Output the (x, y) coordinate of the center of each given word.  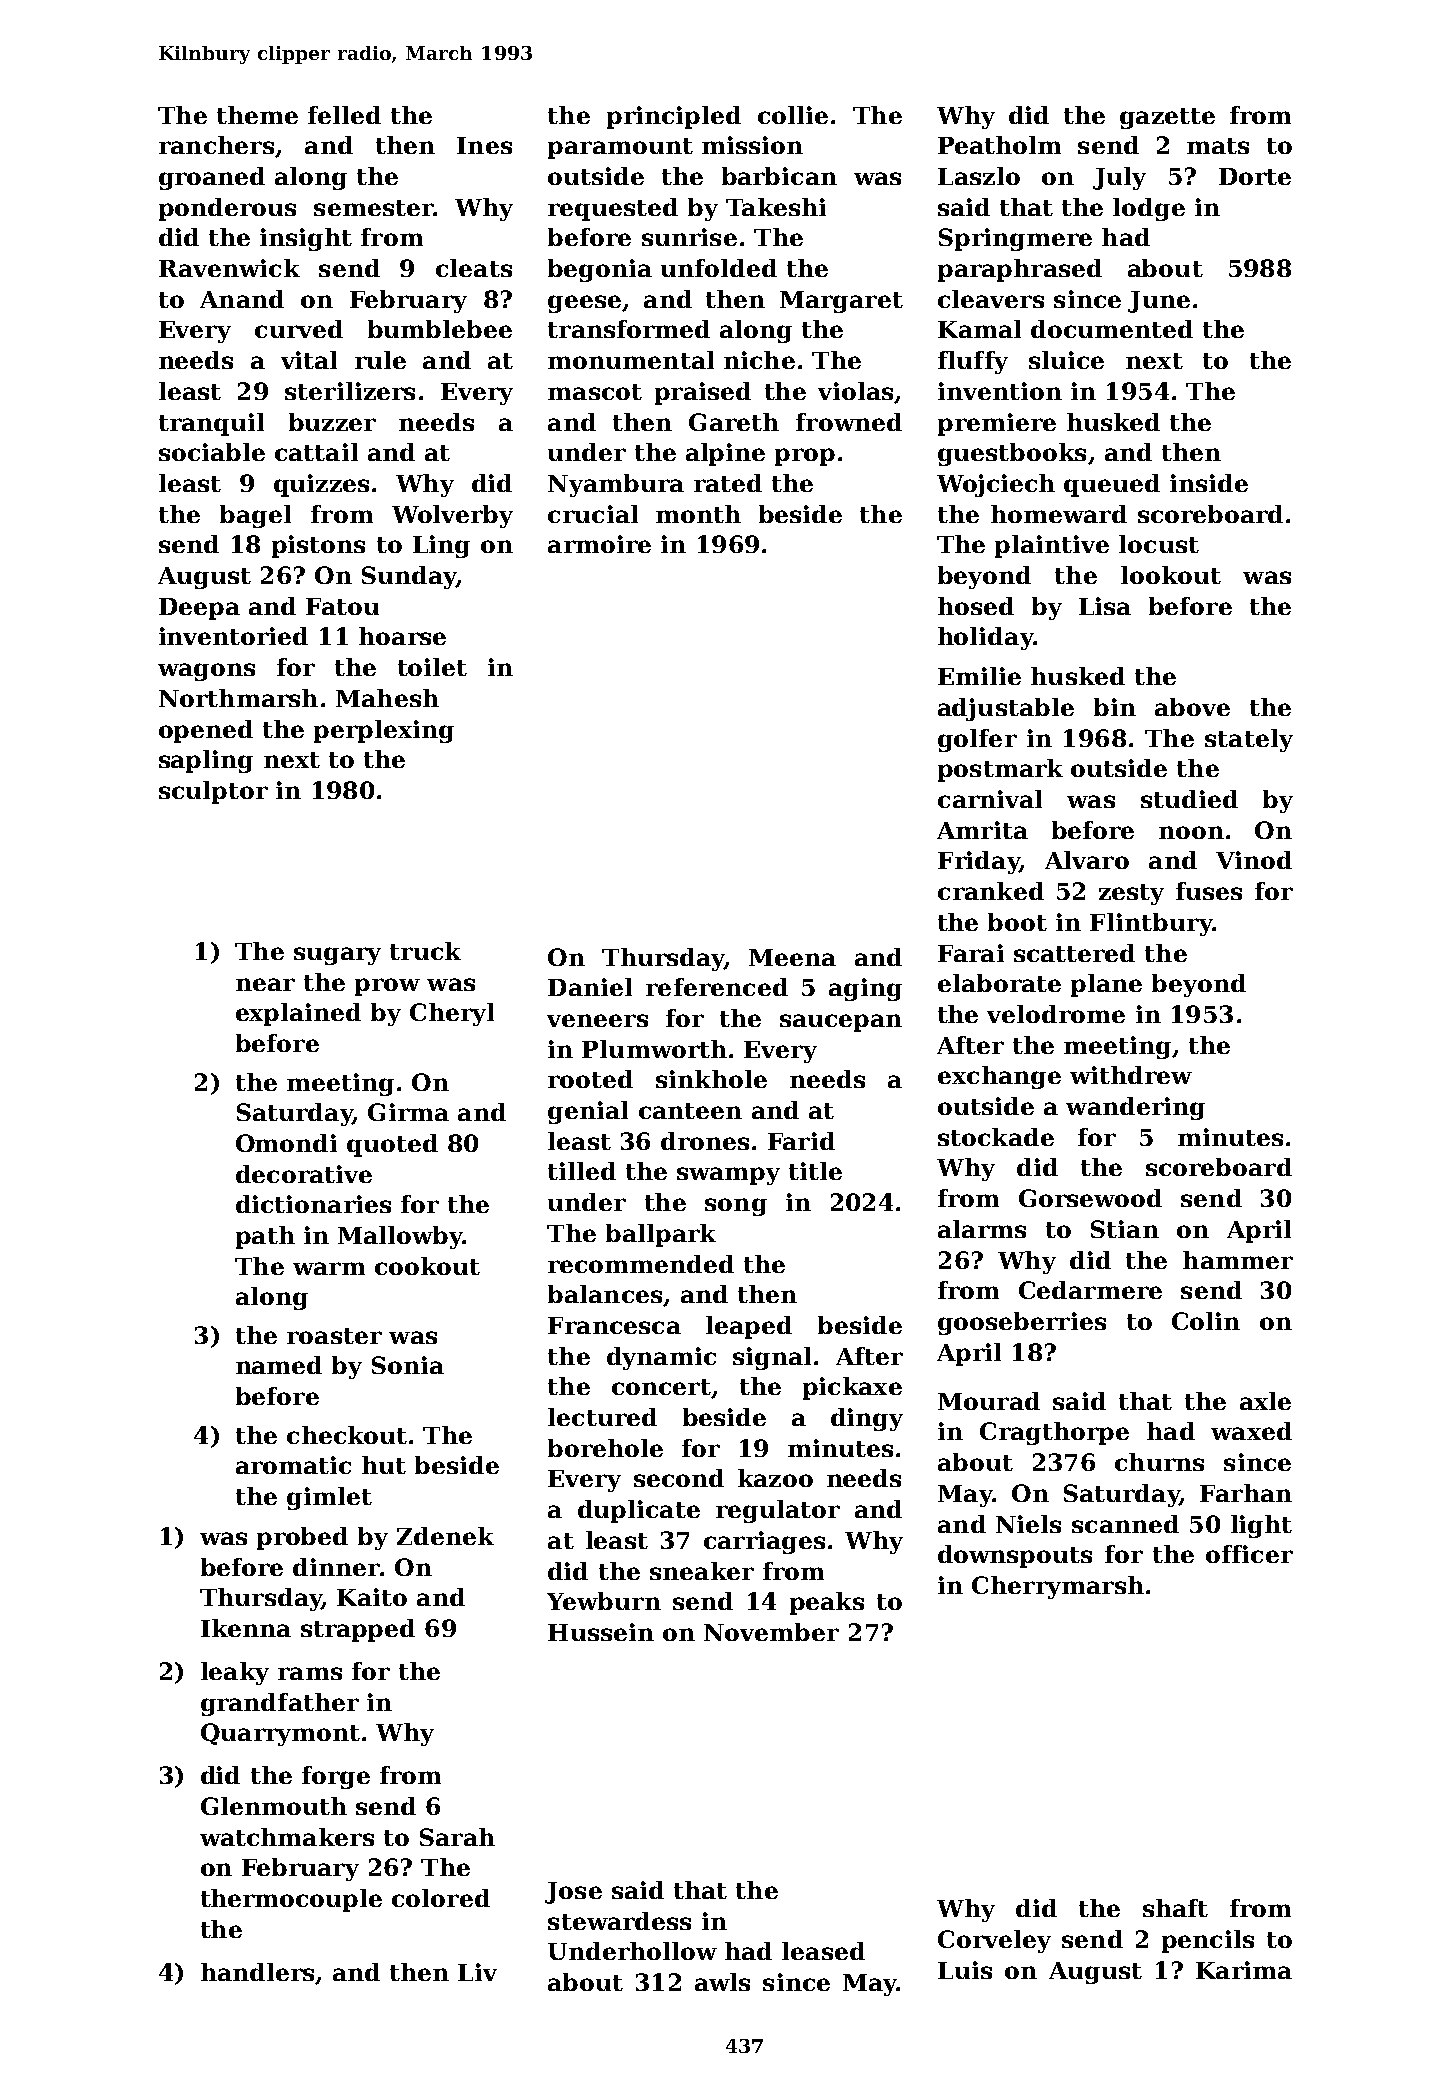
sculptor (213, 792)
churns (1159, 1462)
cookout (427, 1266)
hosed (976, 606)
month (698, 514)
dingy (867, 1419)
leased (823, 1951)
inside (1209, 483)
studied (1189, 799)
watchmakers (287, 1837)
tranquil (211, 424)
